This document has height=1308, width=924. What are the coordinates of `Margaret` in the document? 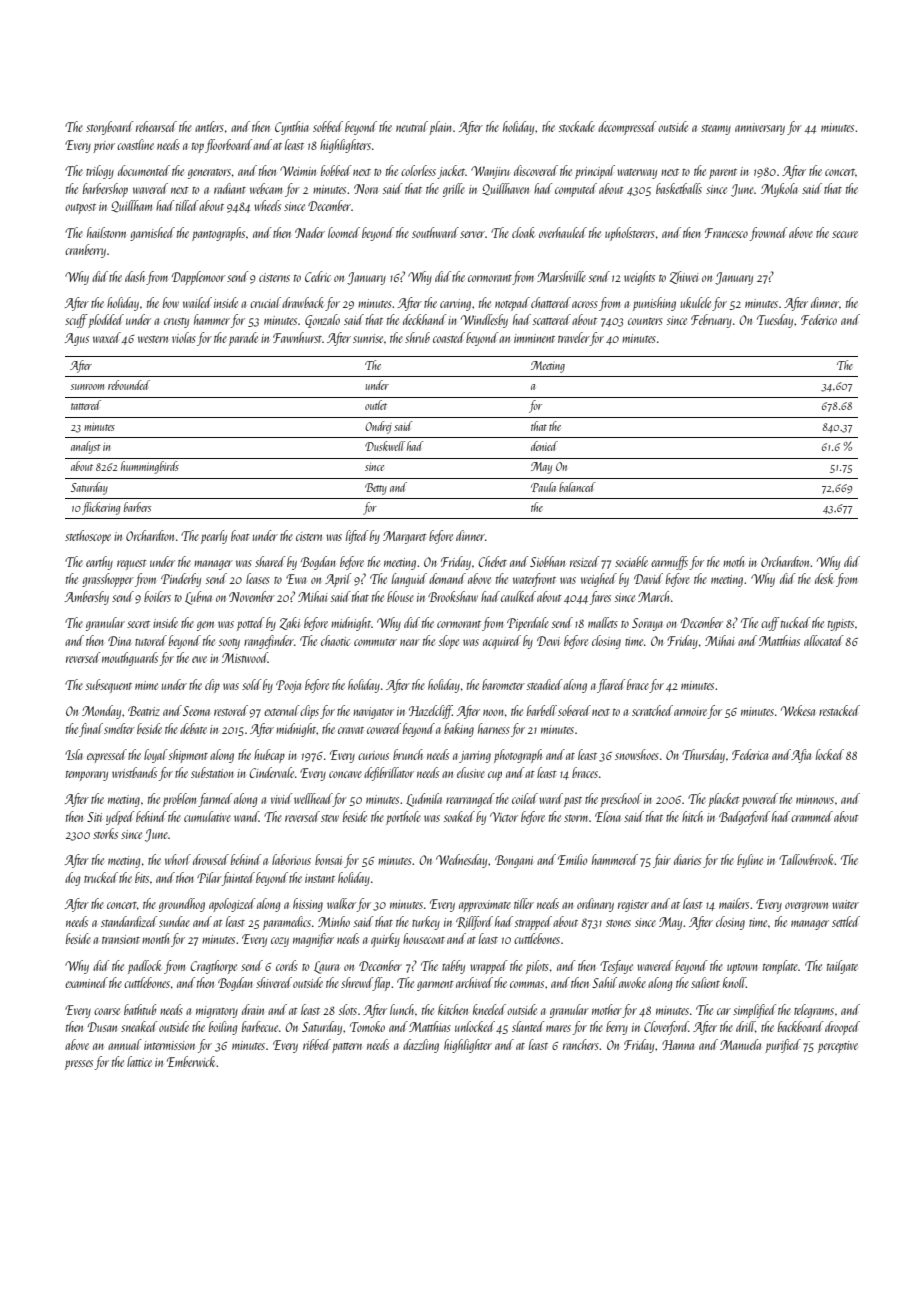 It's located at (405, 537).
